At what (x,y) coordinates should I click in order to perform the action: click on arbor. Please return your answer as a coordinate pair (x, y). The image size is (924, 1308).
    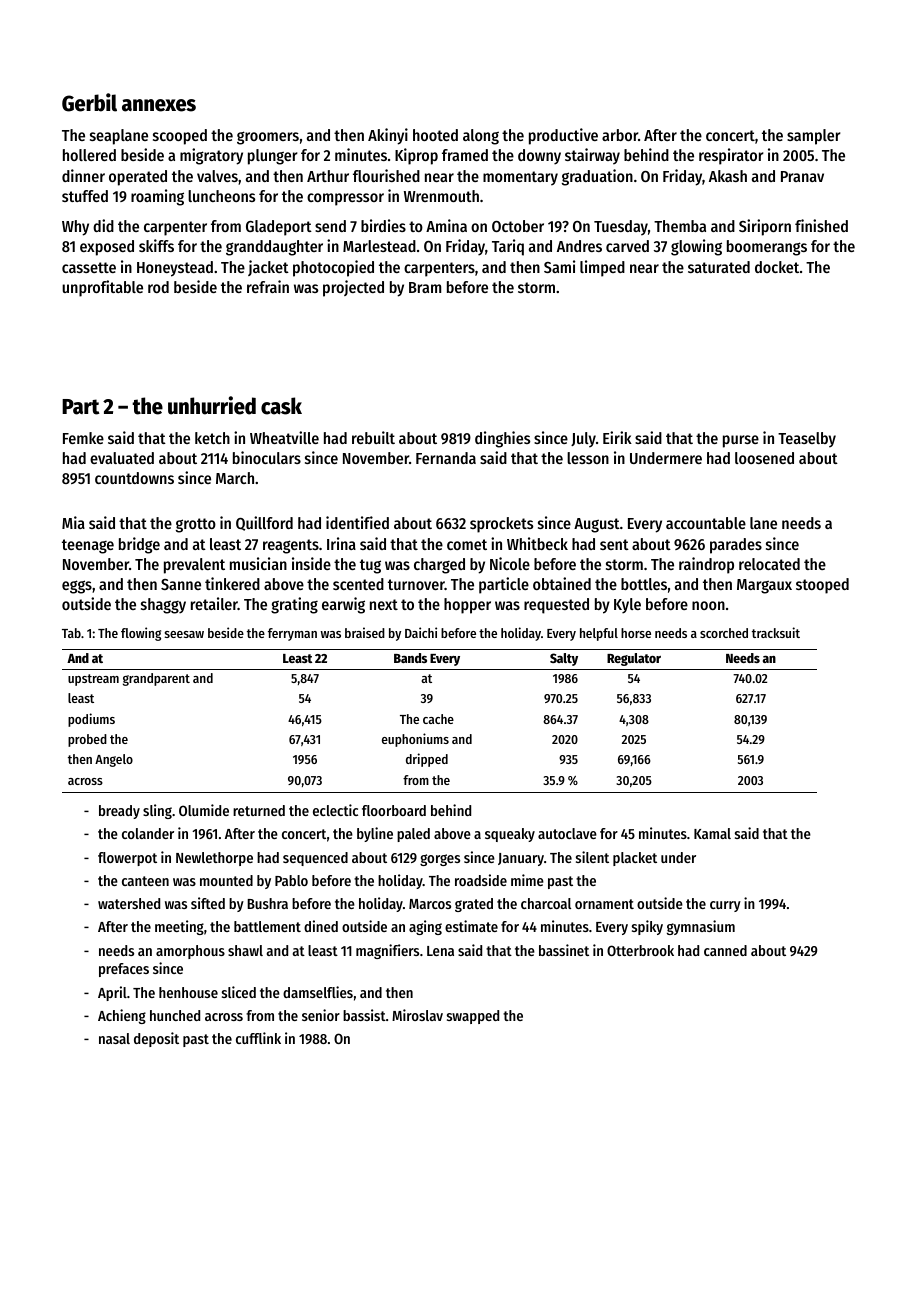
    Looking at the image, I should click on (620, 135).
